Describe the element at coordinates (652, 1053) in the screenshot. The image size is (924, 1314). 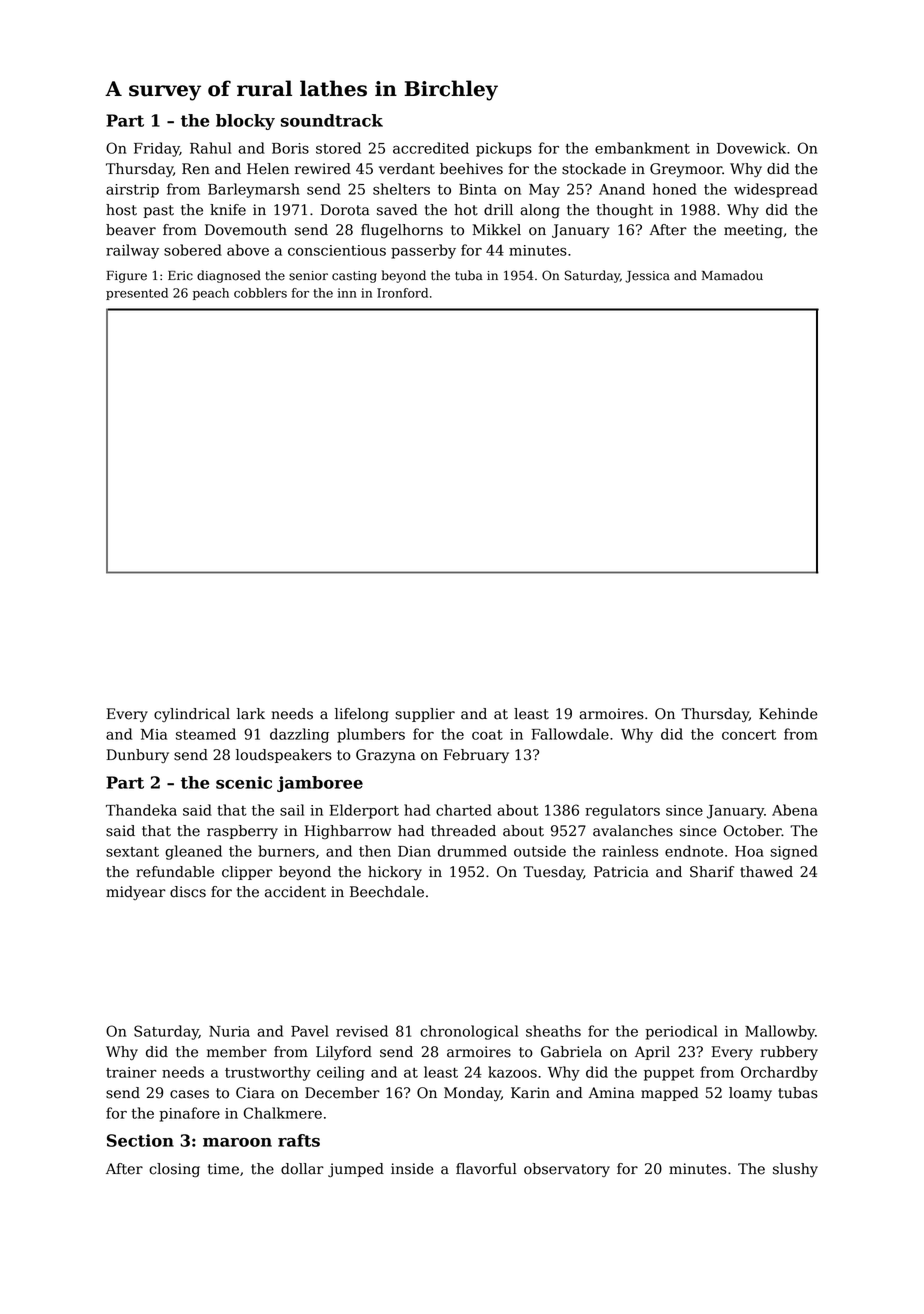
I see `April` at that location.
